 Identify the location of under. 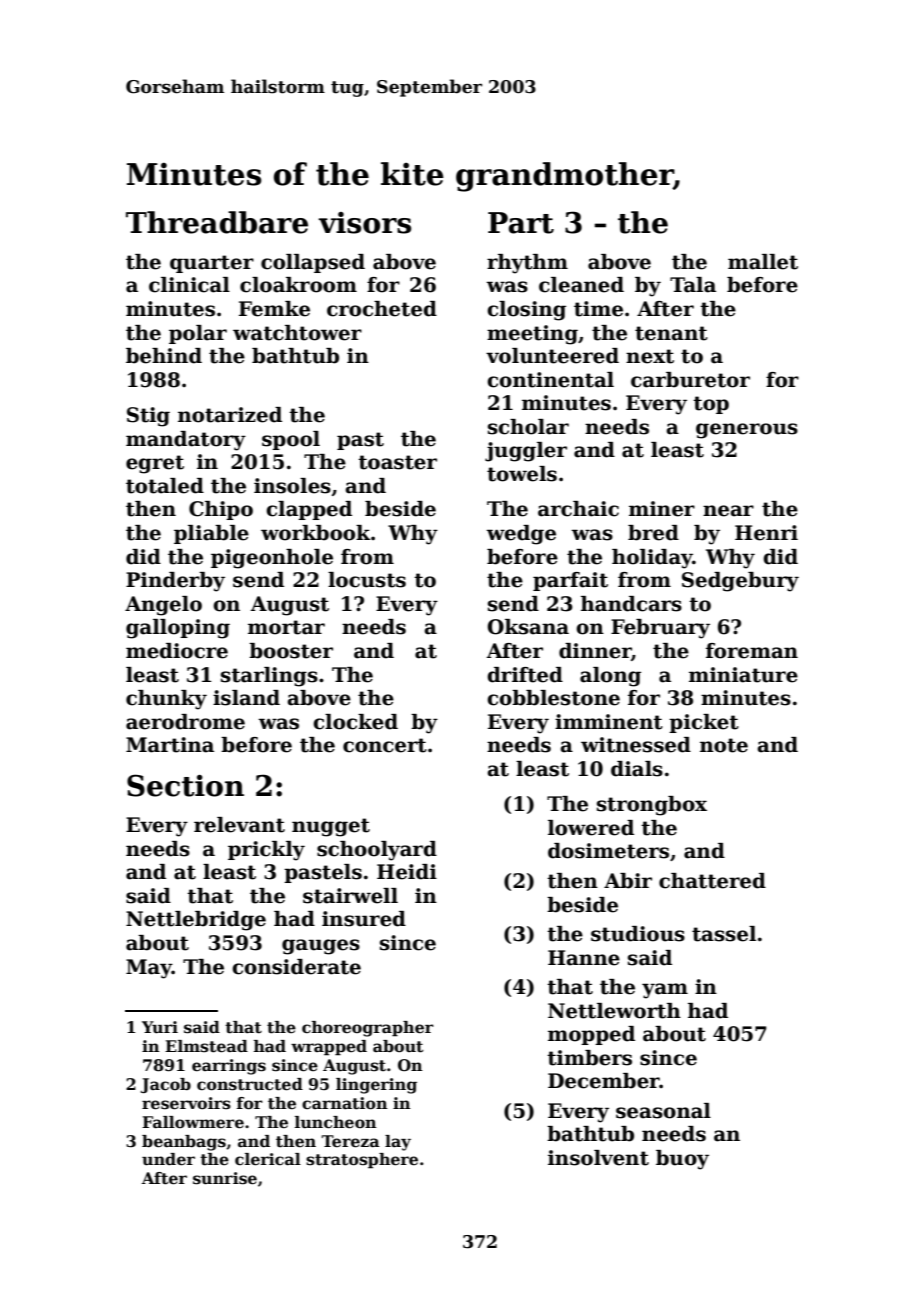
(168, 1159).
